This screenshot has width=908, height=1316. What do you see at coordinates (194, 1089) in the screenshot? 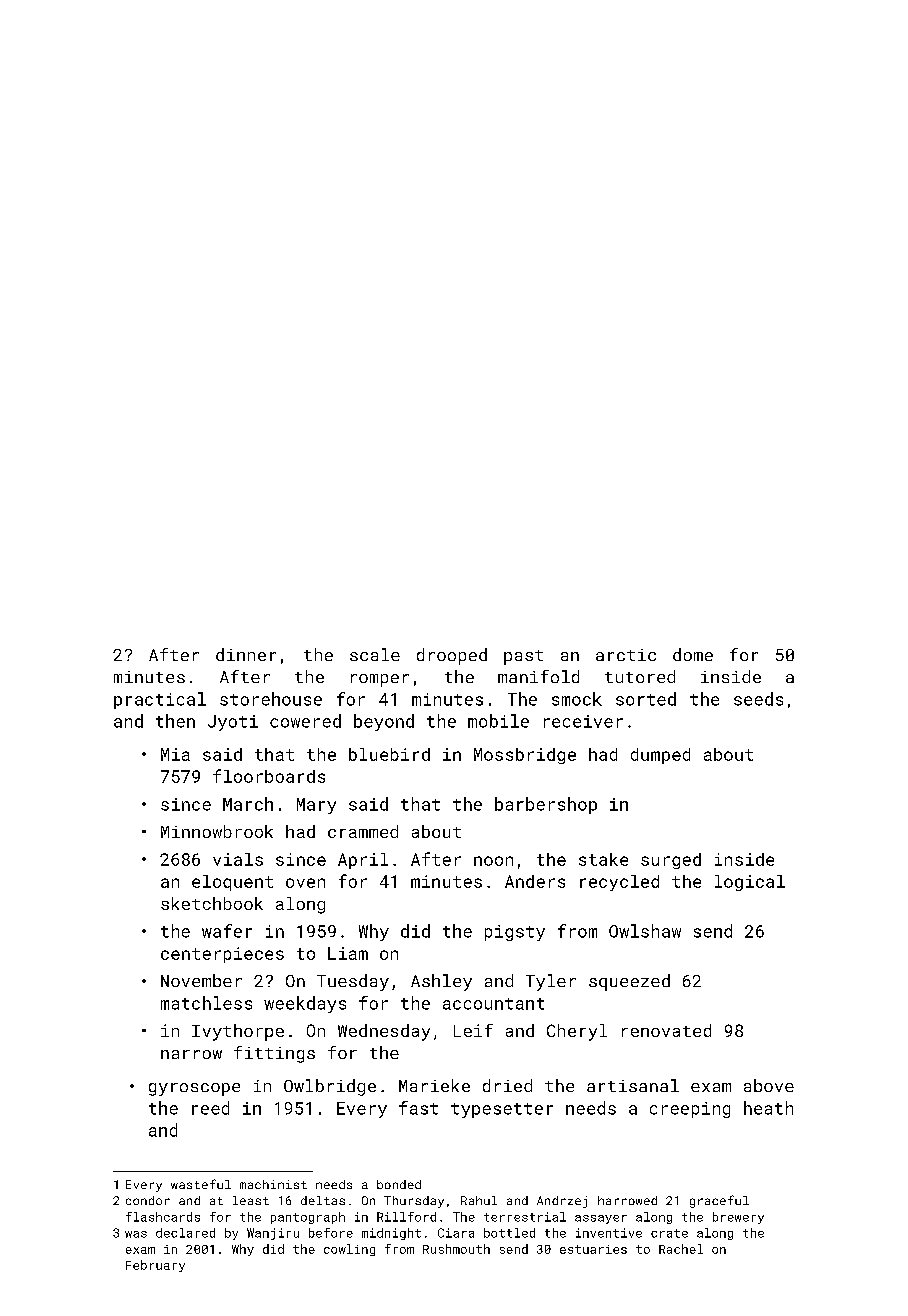
I see `gyroscope` at bounding box center [194, 1089].
